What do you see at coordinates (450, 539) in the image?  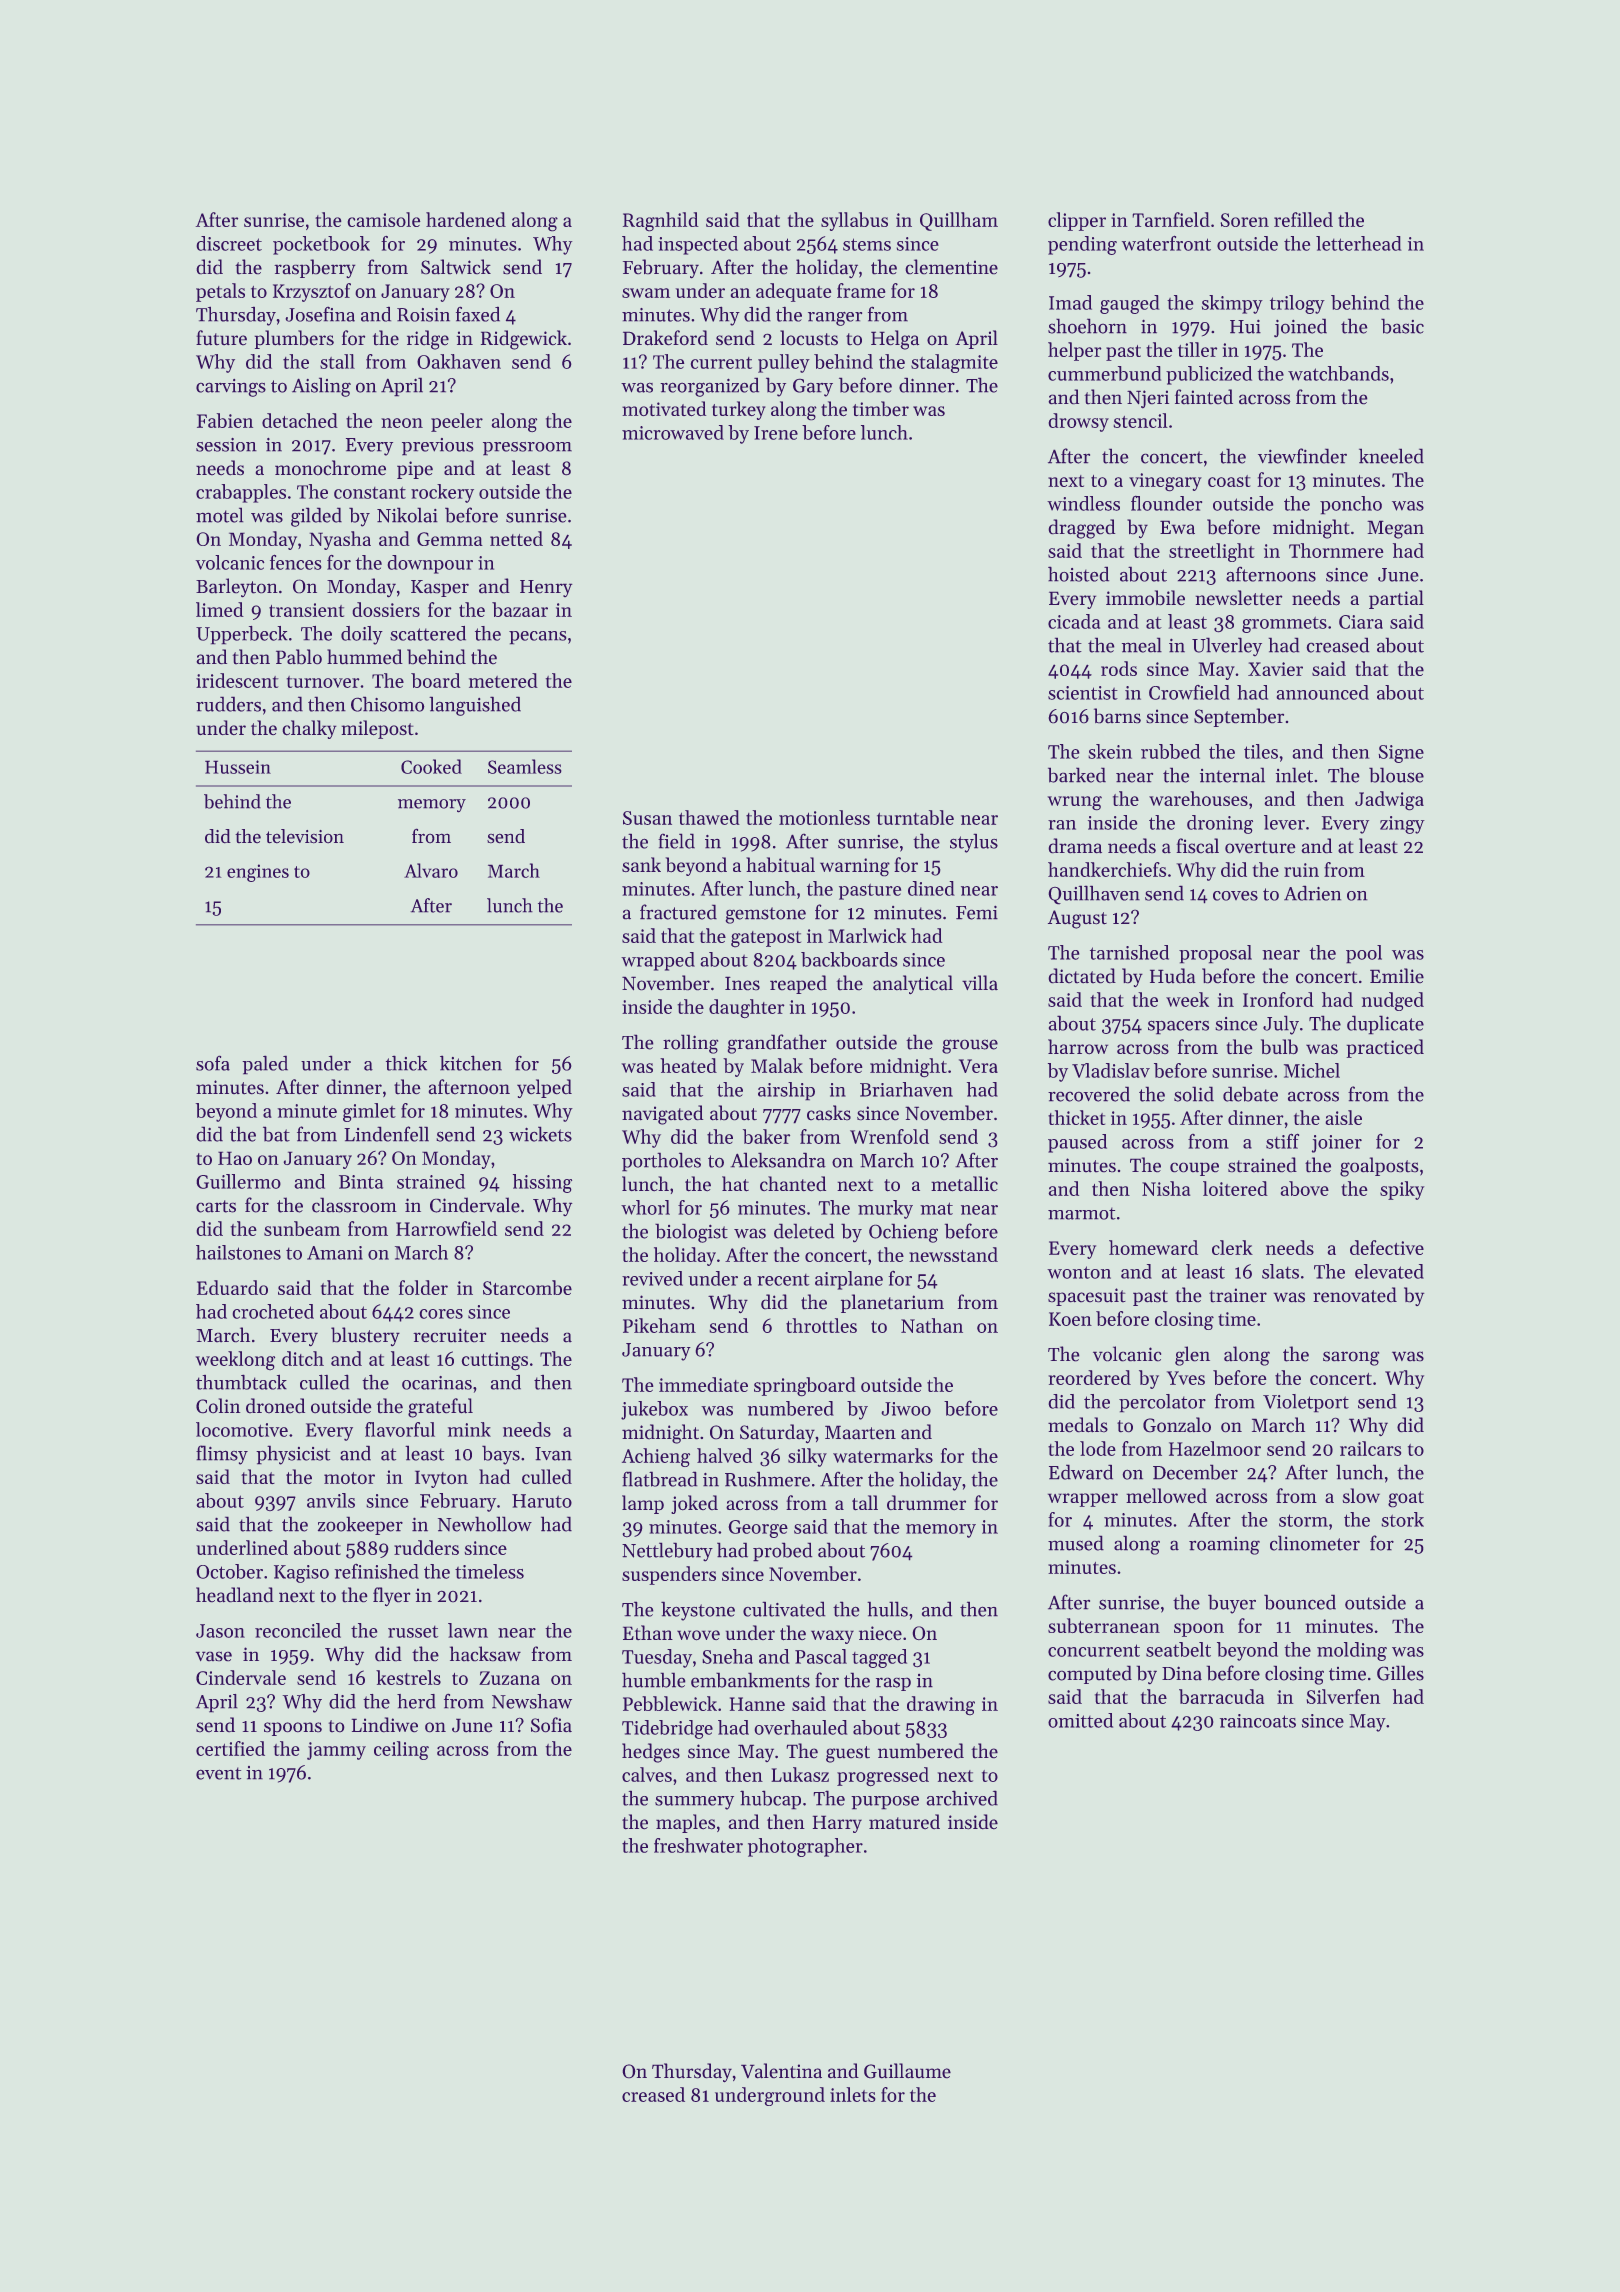 I see `Gemma` at bounding box center [450, 539].
